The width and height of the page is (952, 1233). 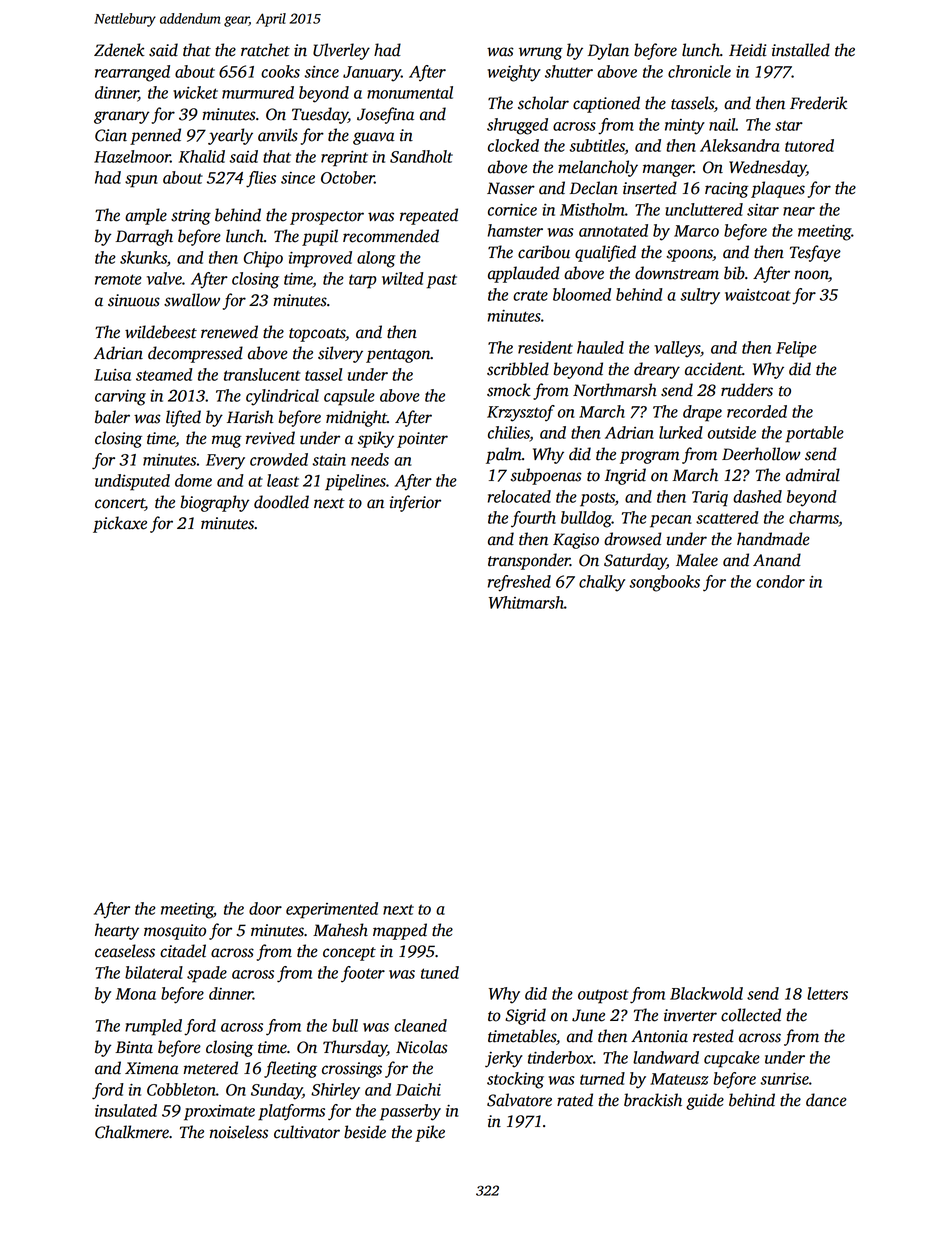 I want to click on doodled, so click(x=281, y=502).
